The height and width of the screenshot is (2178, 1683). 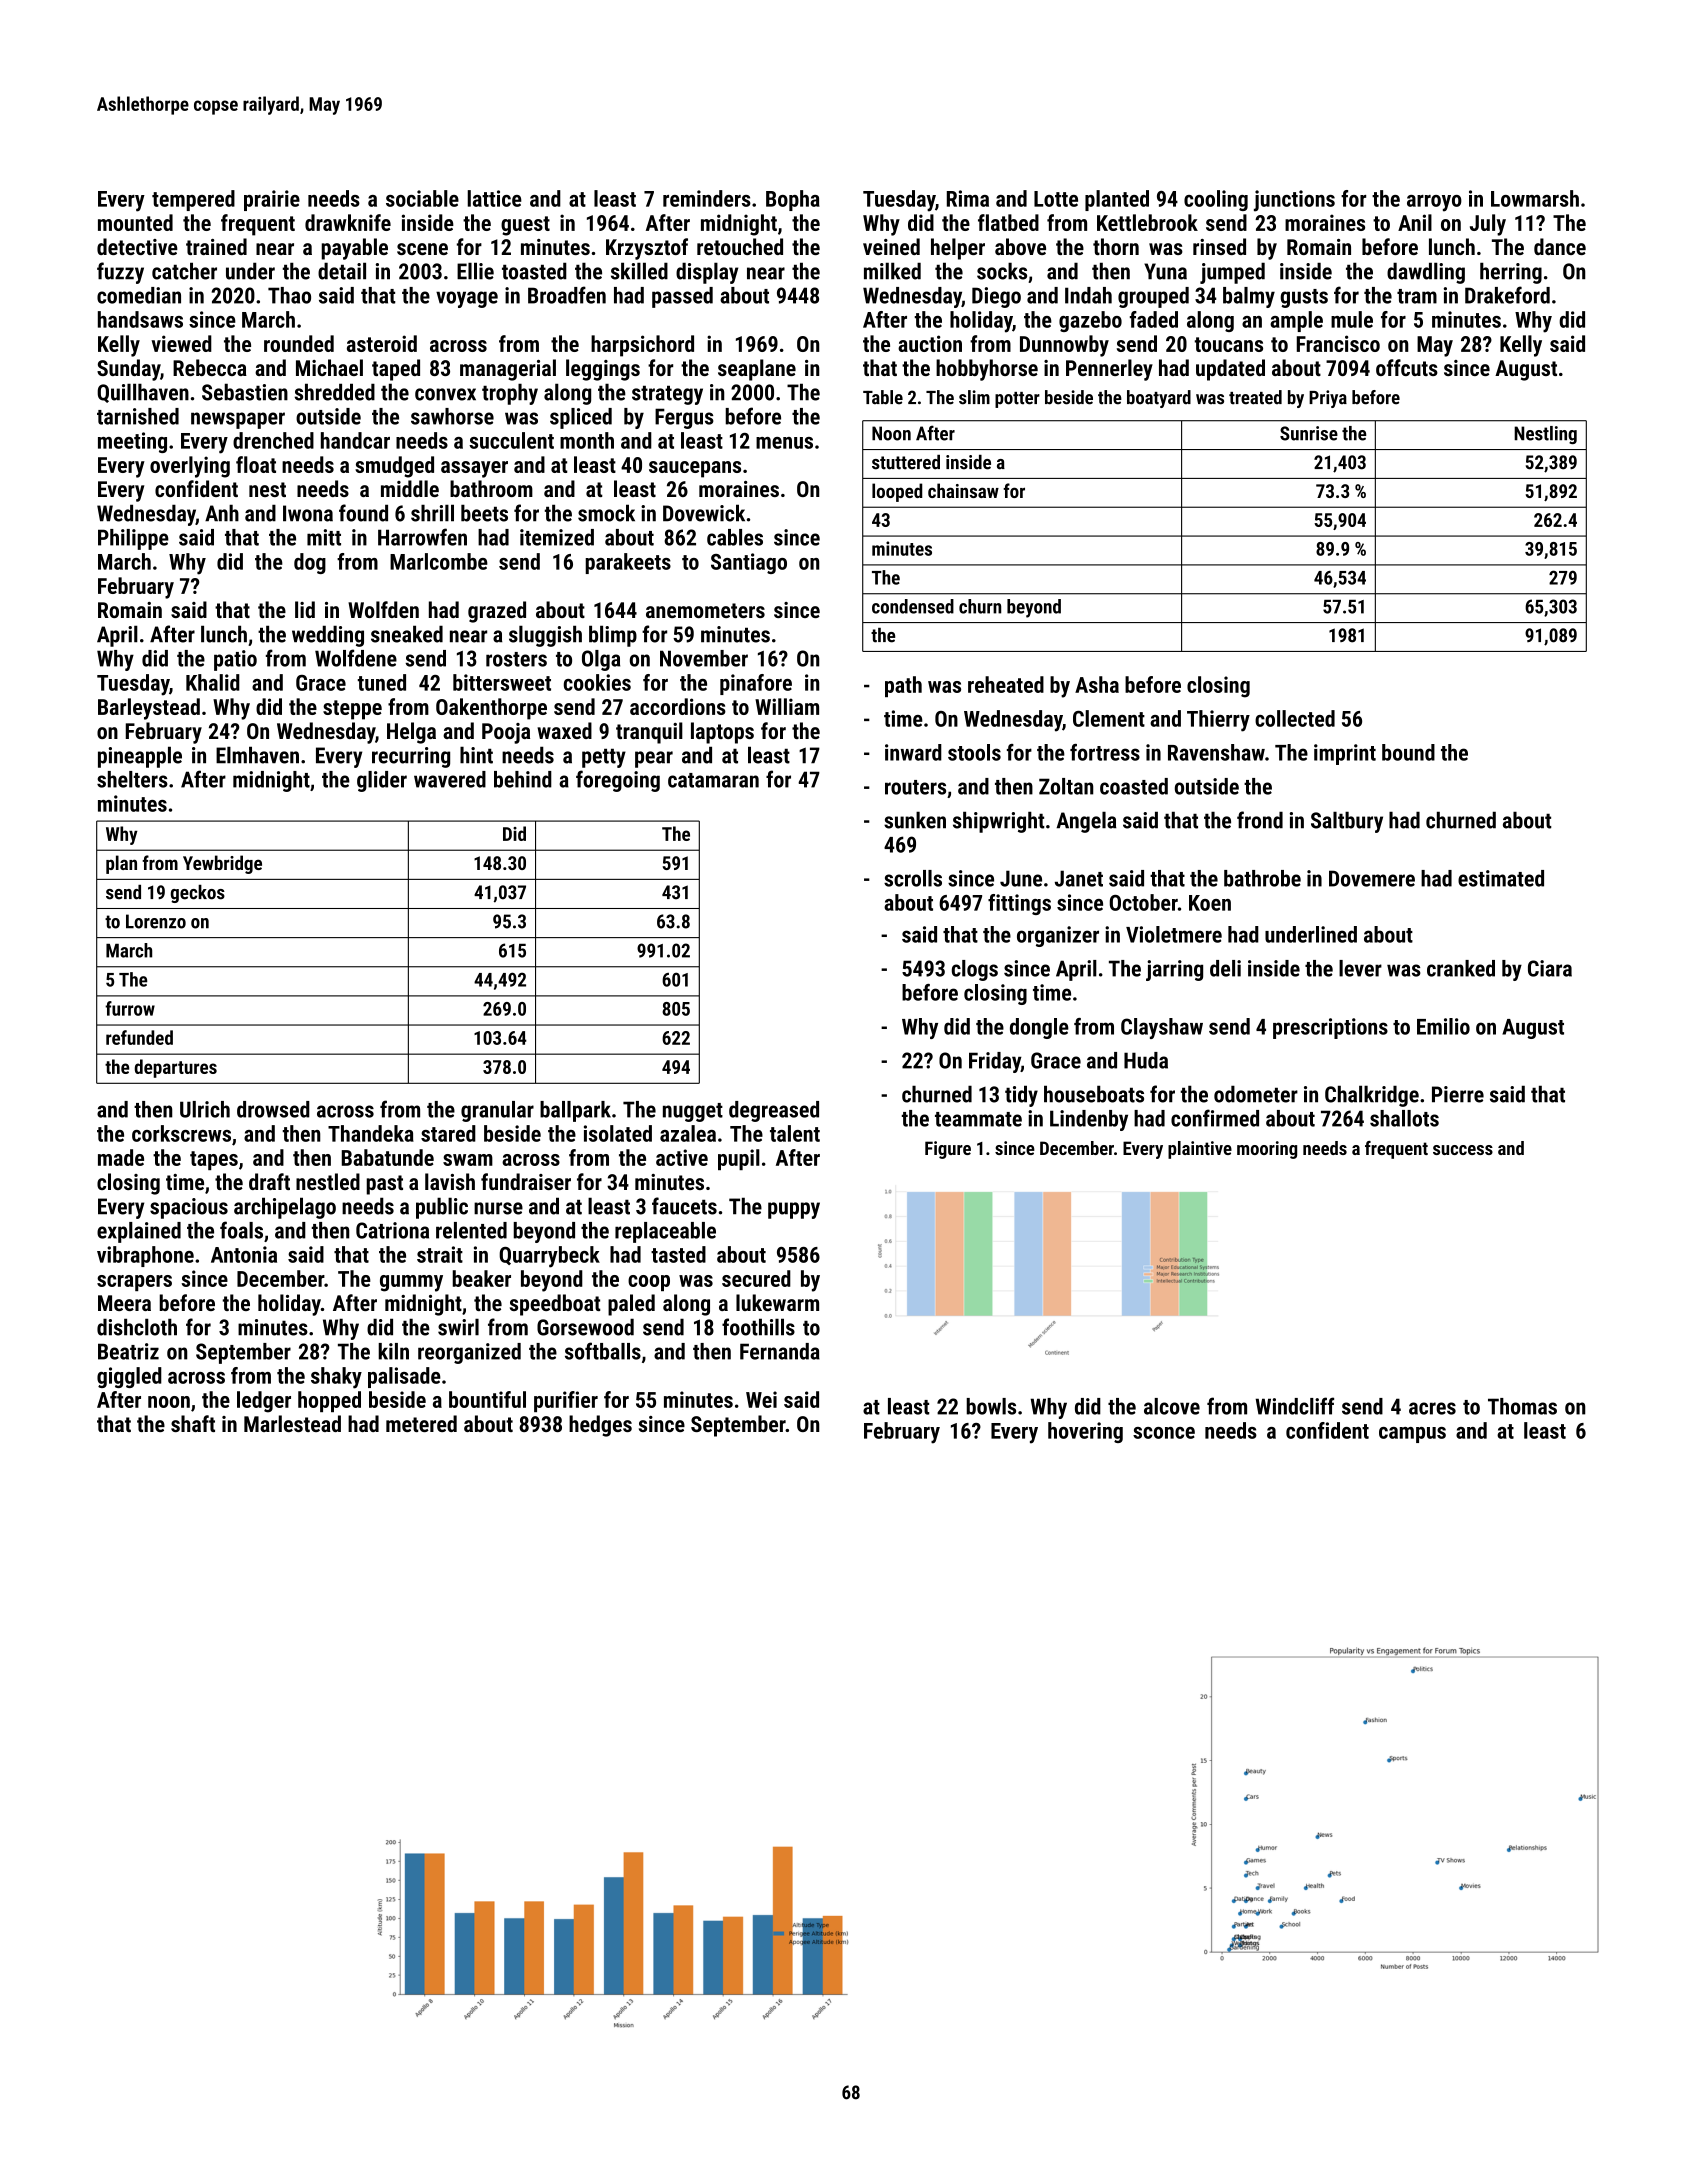 I want to click on inward, so click(x=913, y=752).
